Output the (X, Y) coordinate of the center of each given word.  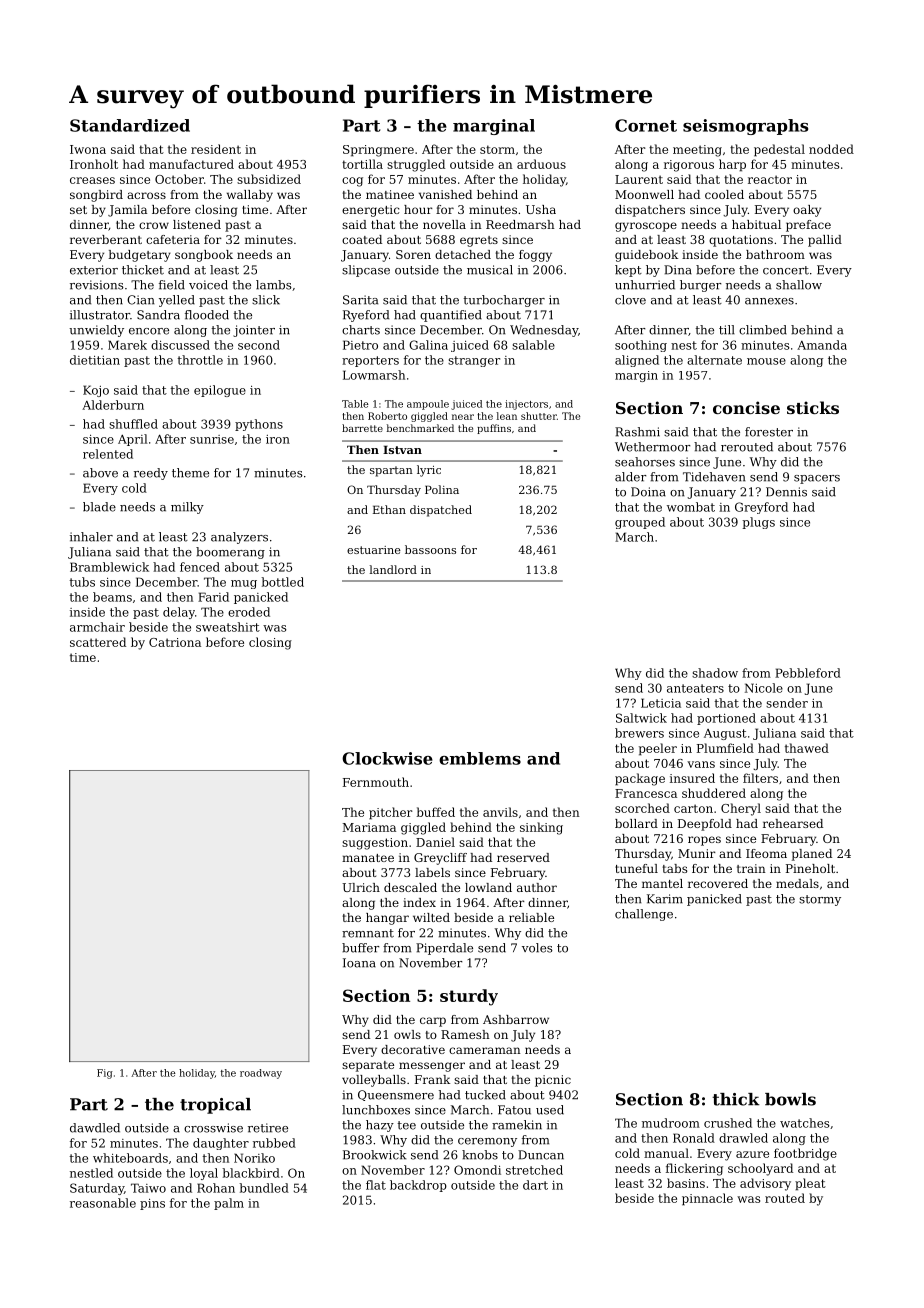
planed (812, 855)
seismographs (745, 127)
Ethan (389, 509)
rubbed (274, 1143)
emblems (480, 758)
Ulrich (361, 887)
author (537, 887)
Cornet (646, 125)
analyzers (239, 538)
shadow (715, 673)
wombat (691, 507)
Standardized (130, 125)
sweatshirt (228, 627)
